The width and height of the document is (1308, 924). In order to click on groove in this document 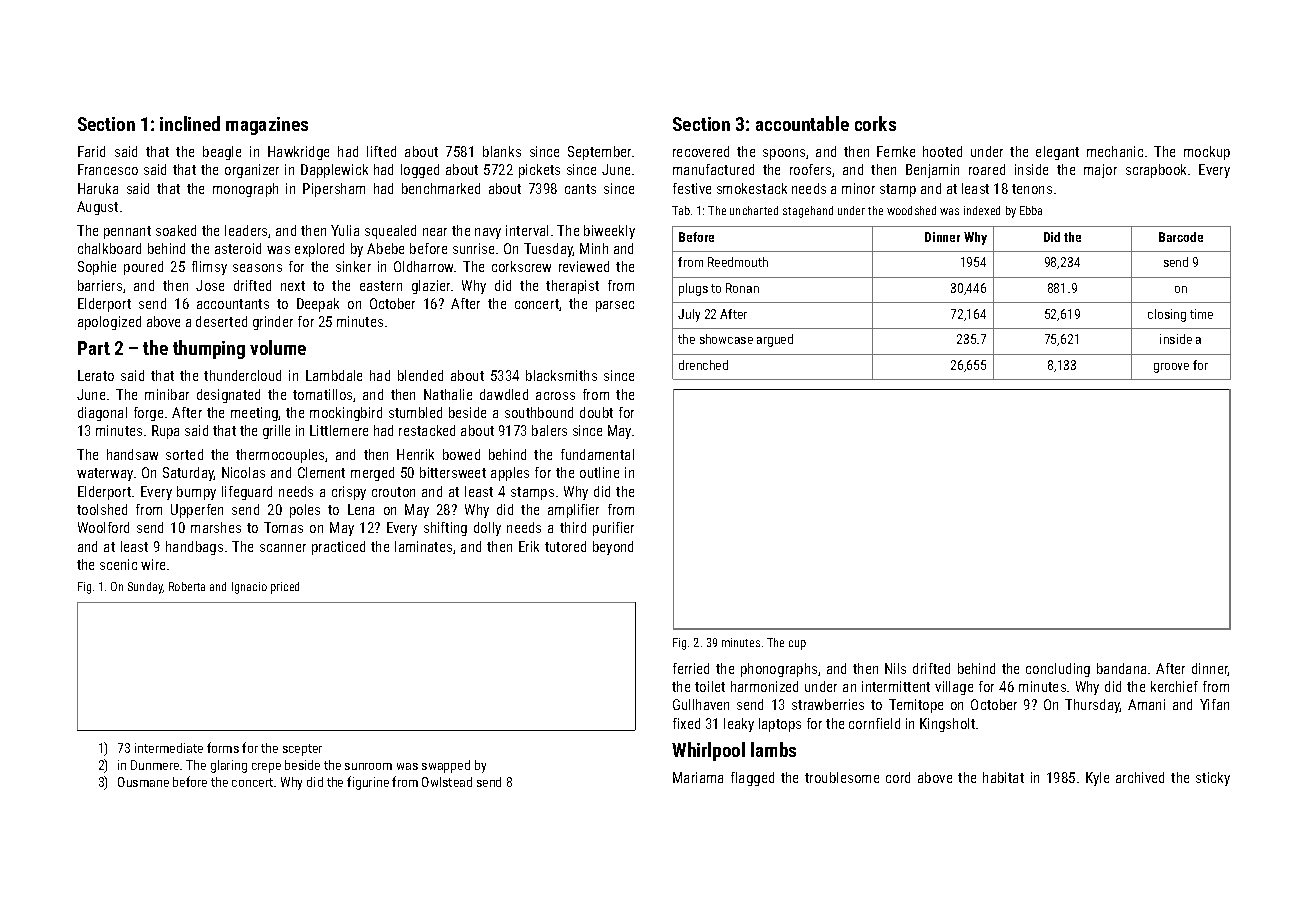, I will do `click(1171, 368)`.
